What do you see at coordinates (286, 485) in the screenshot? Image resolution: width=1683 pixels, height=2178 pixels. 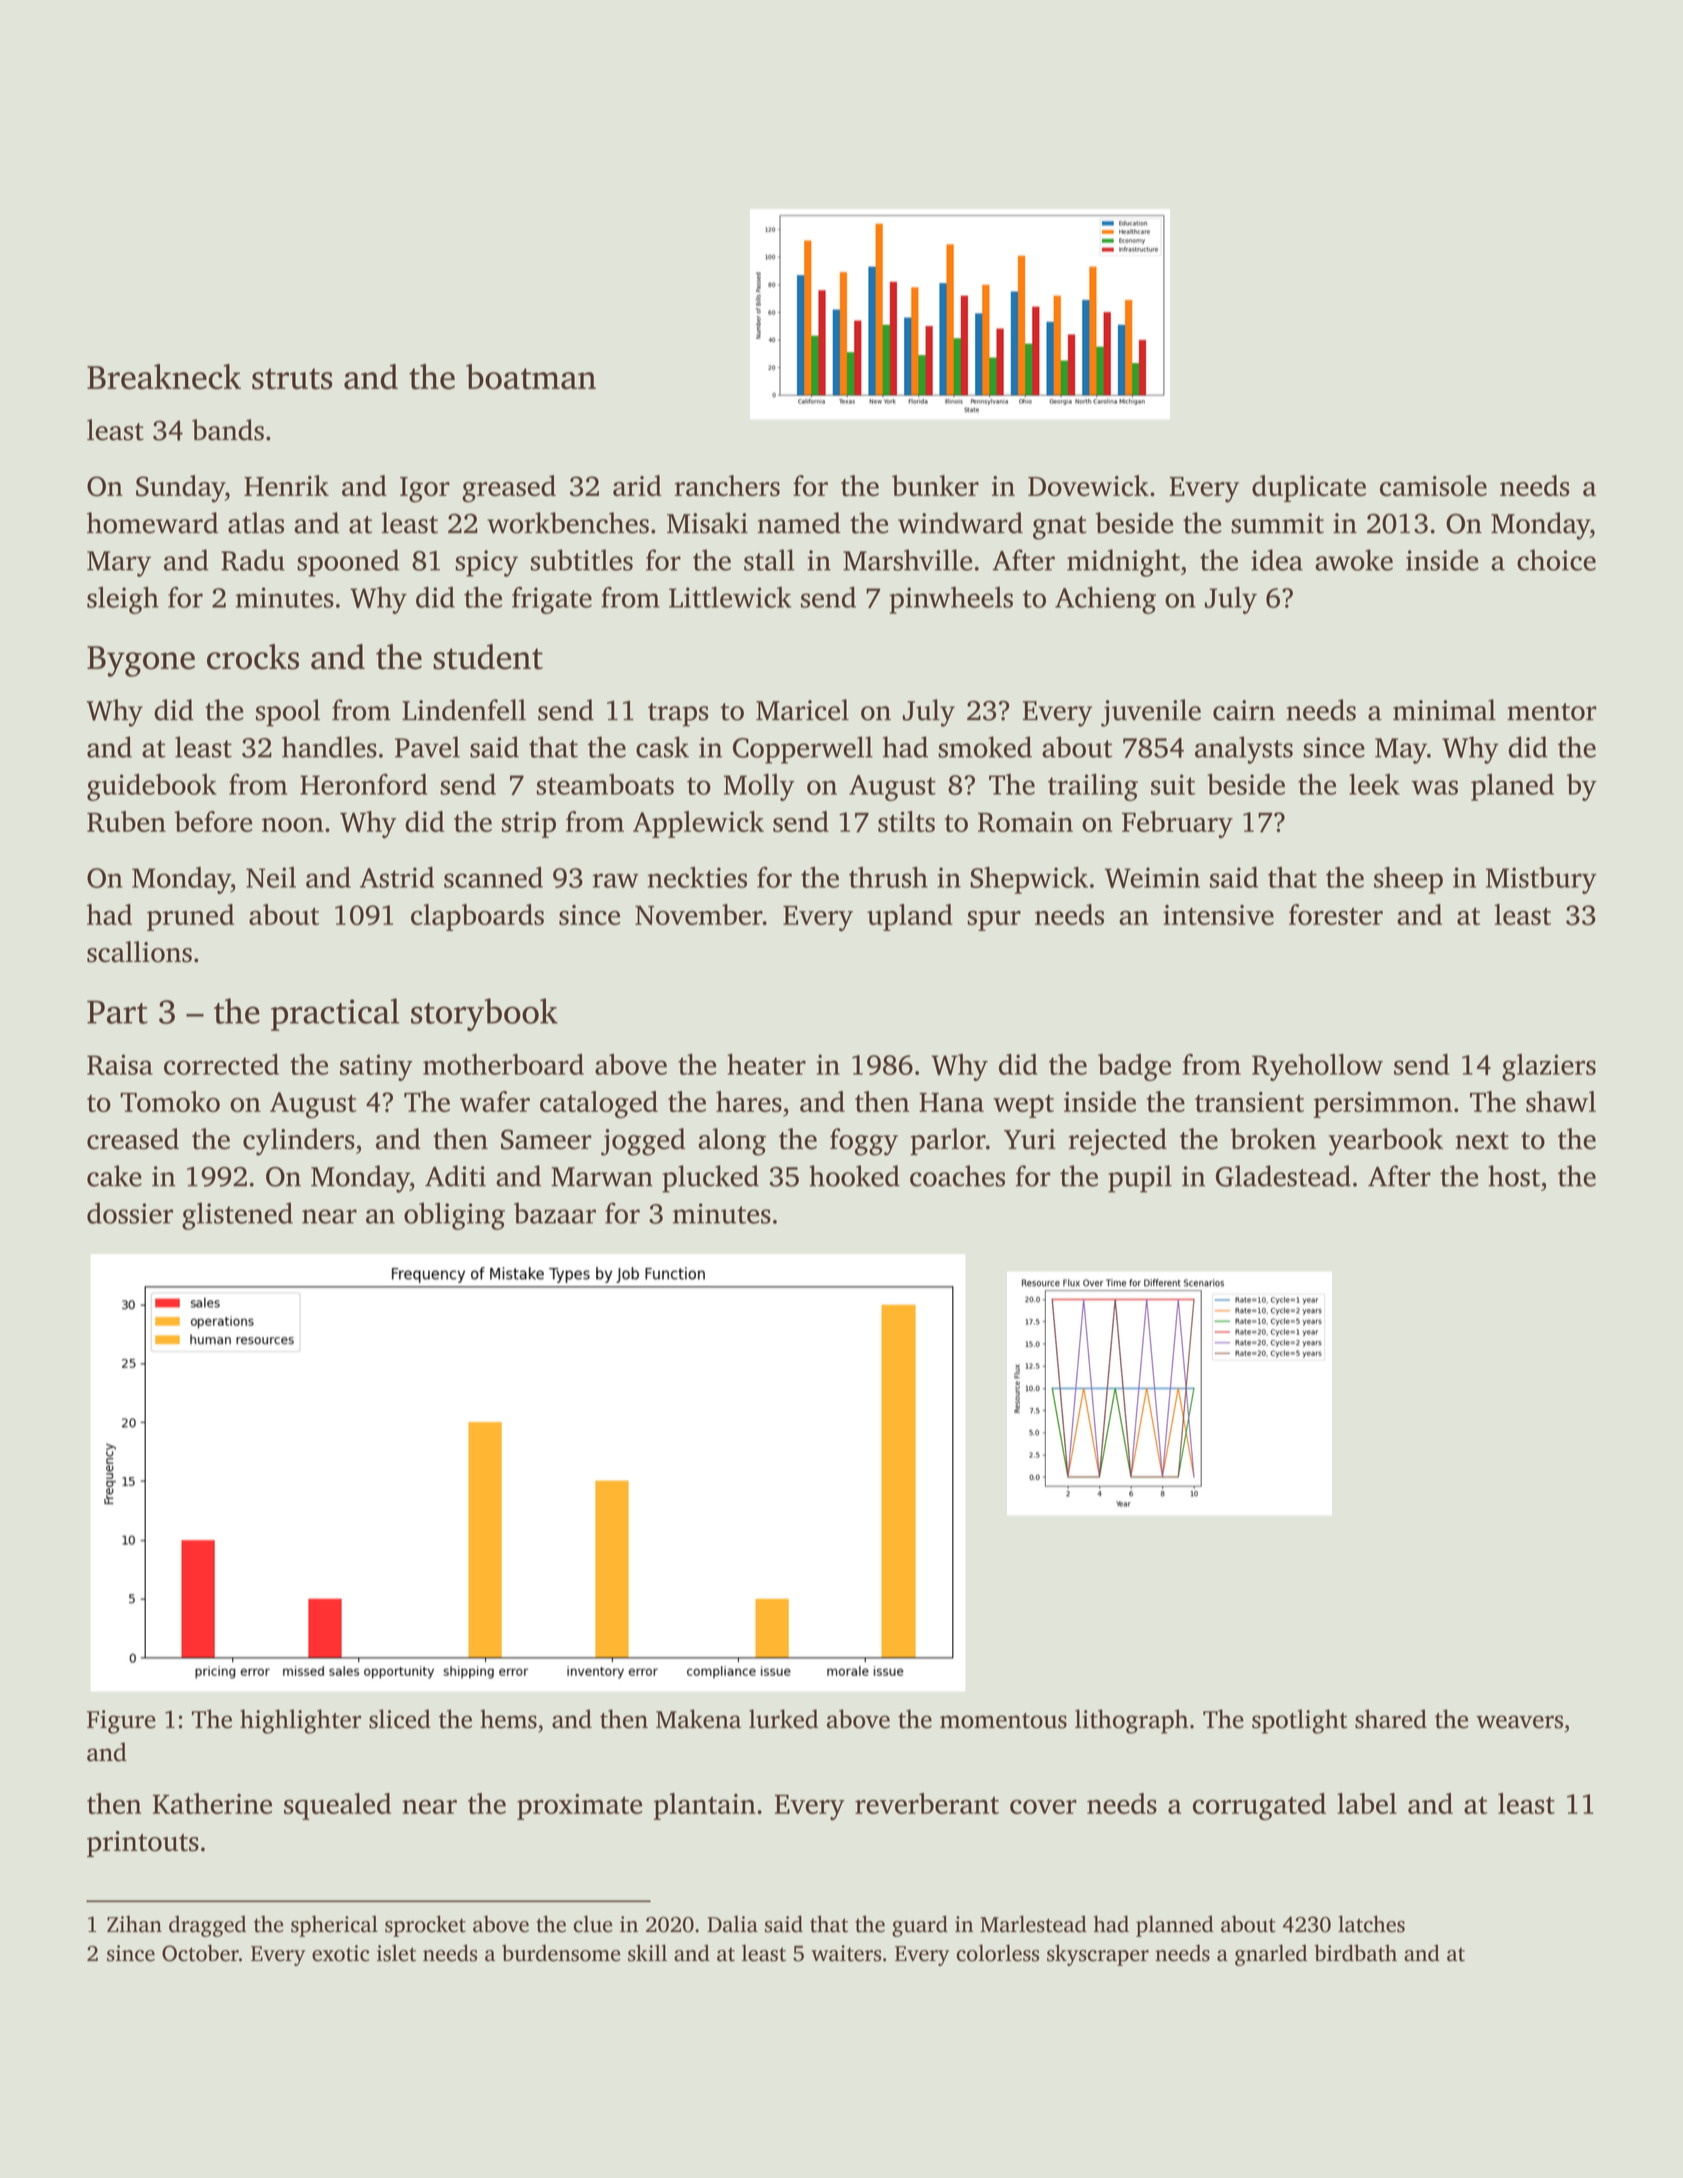 I see `Henrik` at bounding box center [286, 485].
